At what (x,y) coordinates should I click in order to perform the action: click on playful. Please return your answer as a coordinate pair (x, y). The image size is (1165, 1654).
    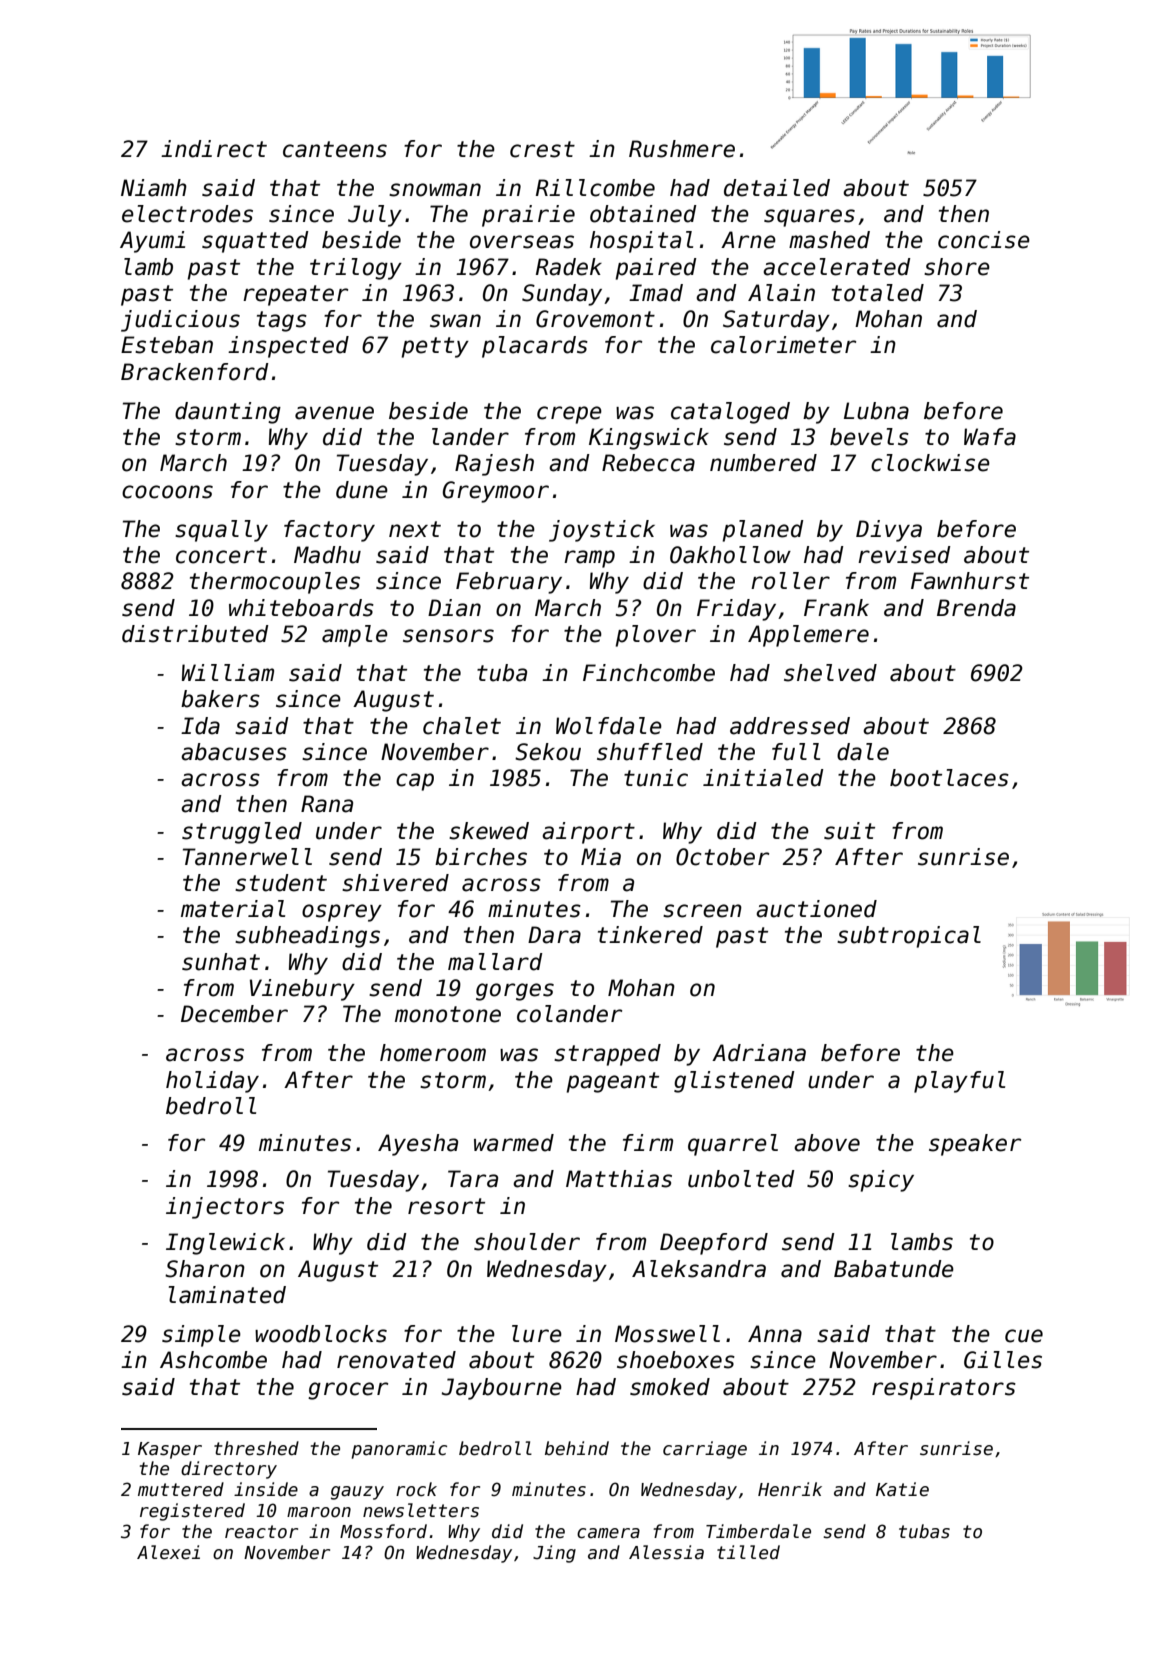
    Looking at the image, I should click on (959, 1082).
